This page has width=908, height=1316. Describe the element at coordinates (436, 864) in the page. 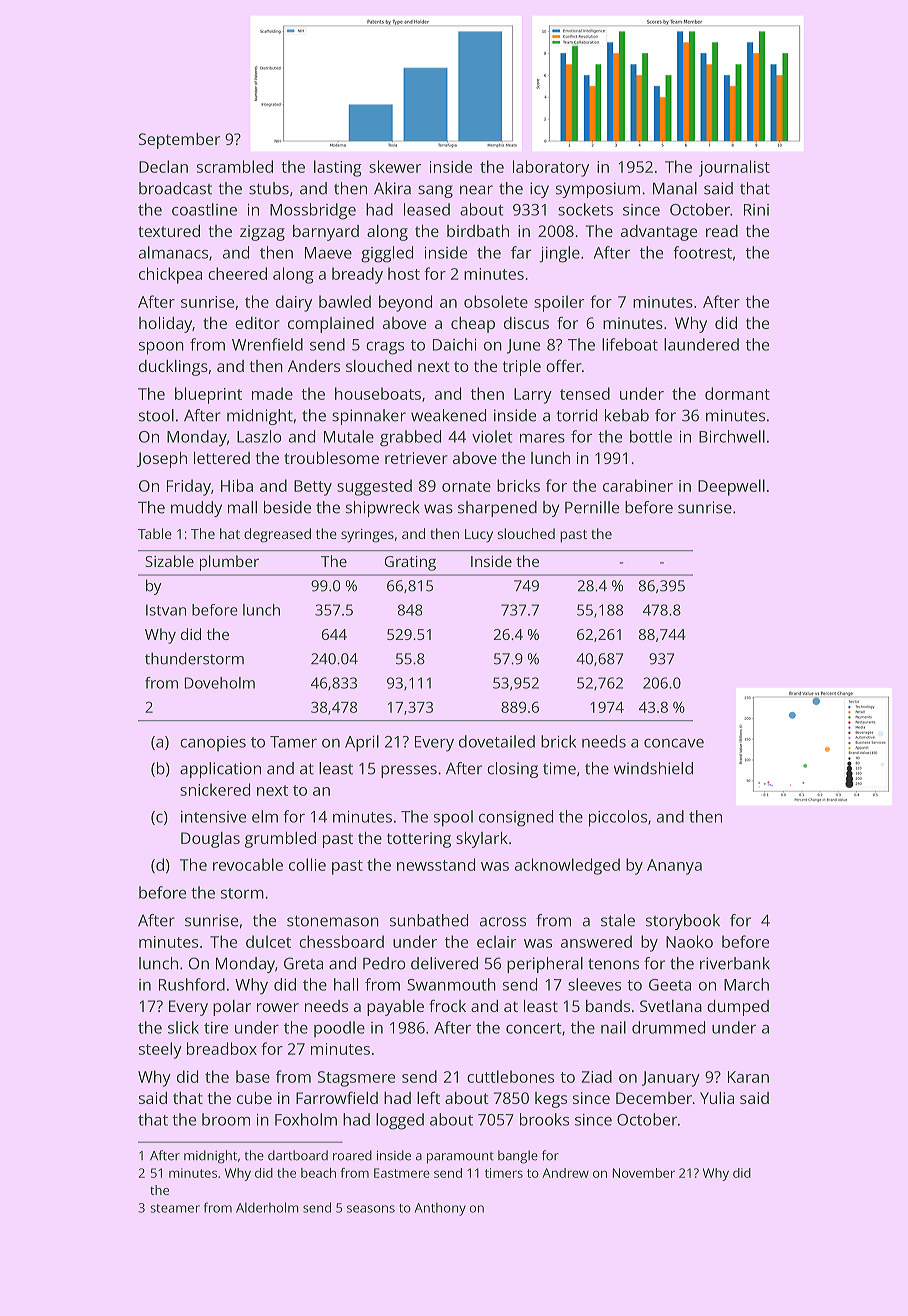

I see `newsstand` at that location.
